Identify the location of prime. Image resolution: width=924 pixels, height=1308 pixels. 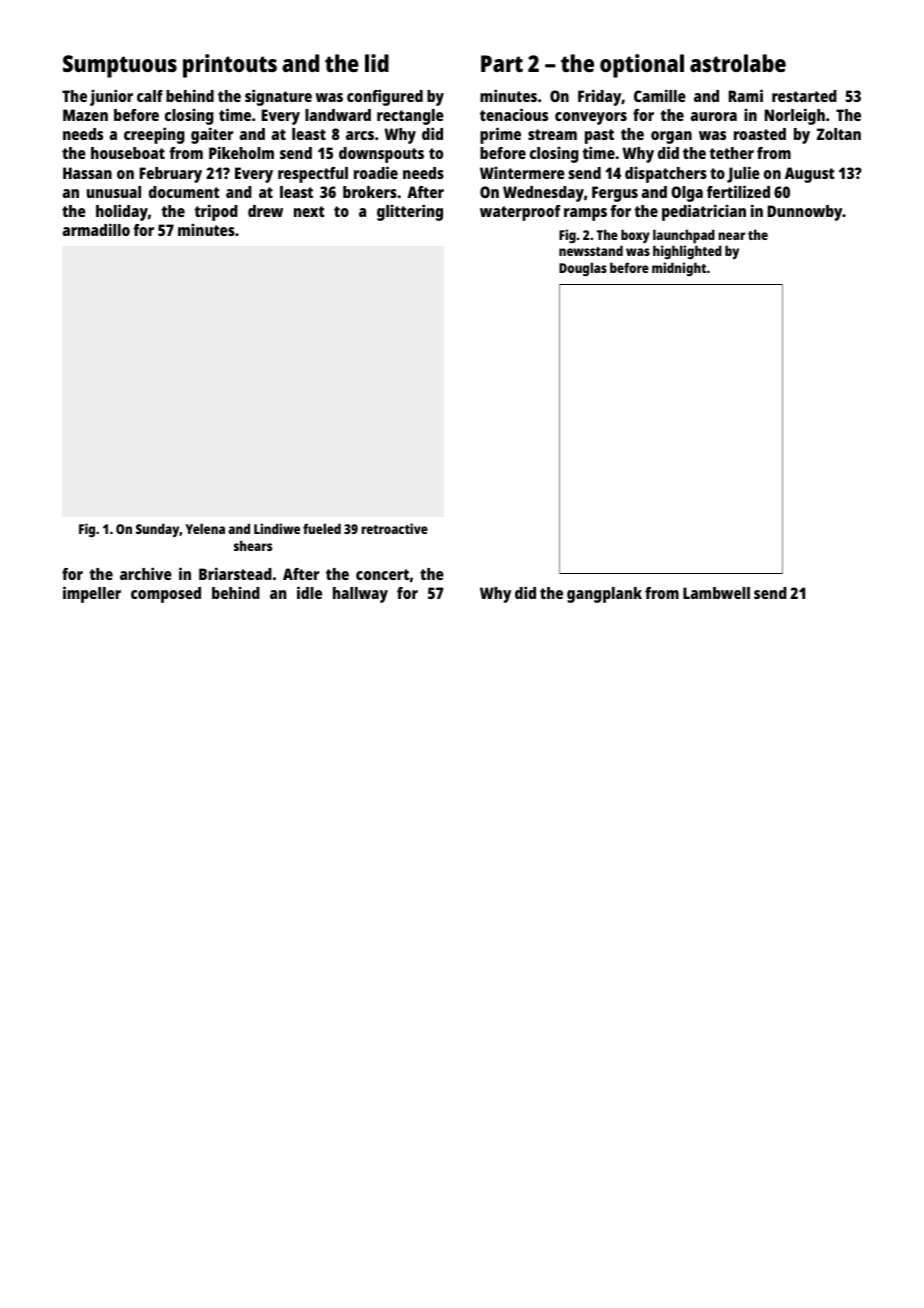
(500, 135).
